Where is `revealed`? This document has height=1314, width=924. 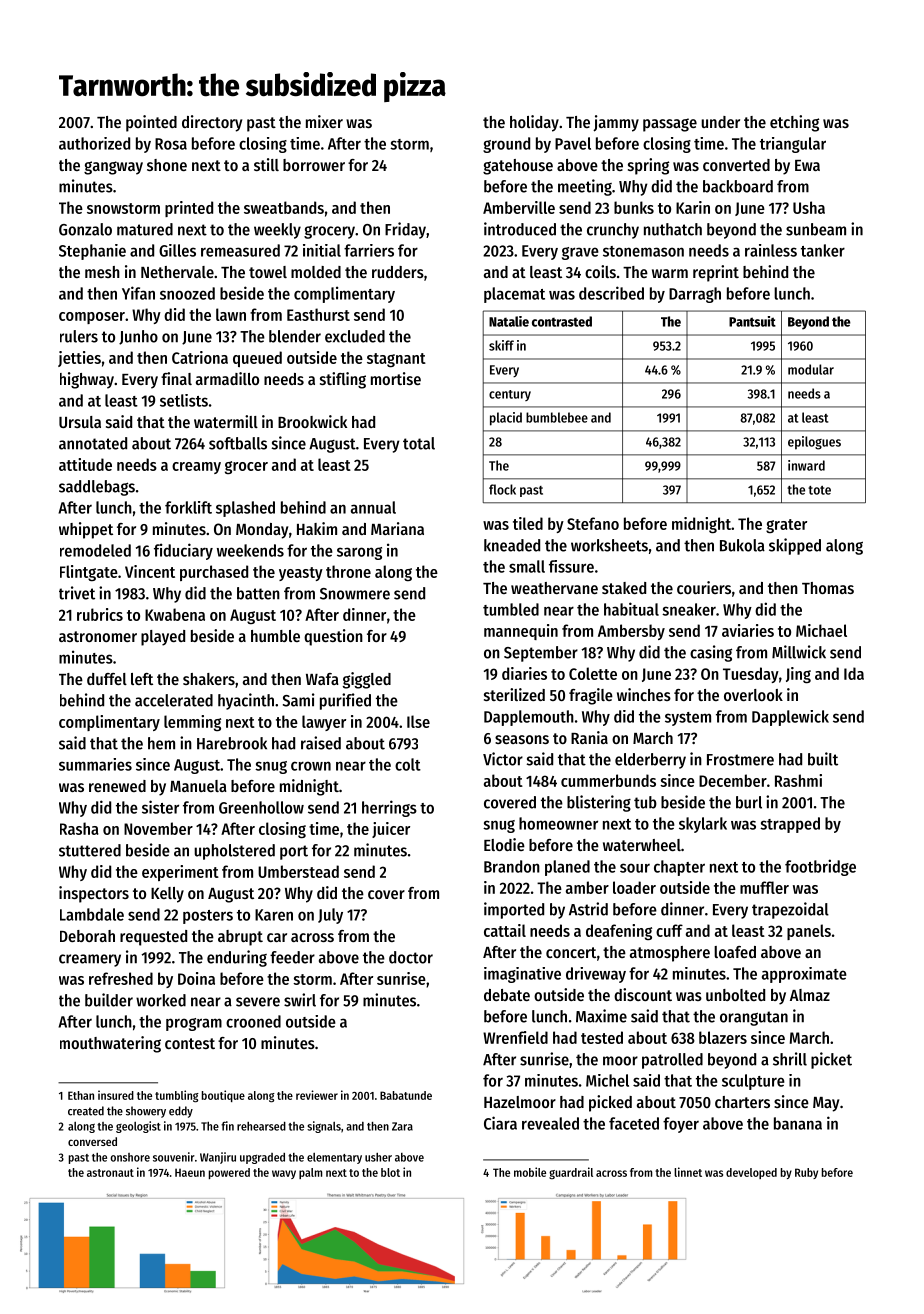
revealed is located at coordinates (550, 1123).
